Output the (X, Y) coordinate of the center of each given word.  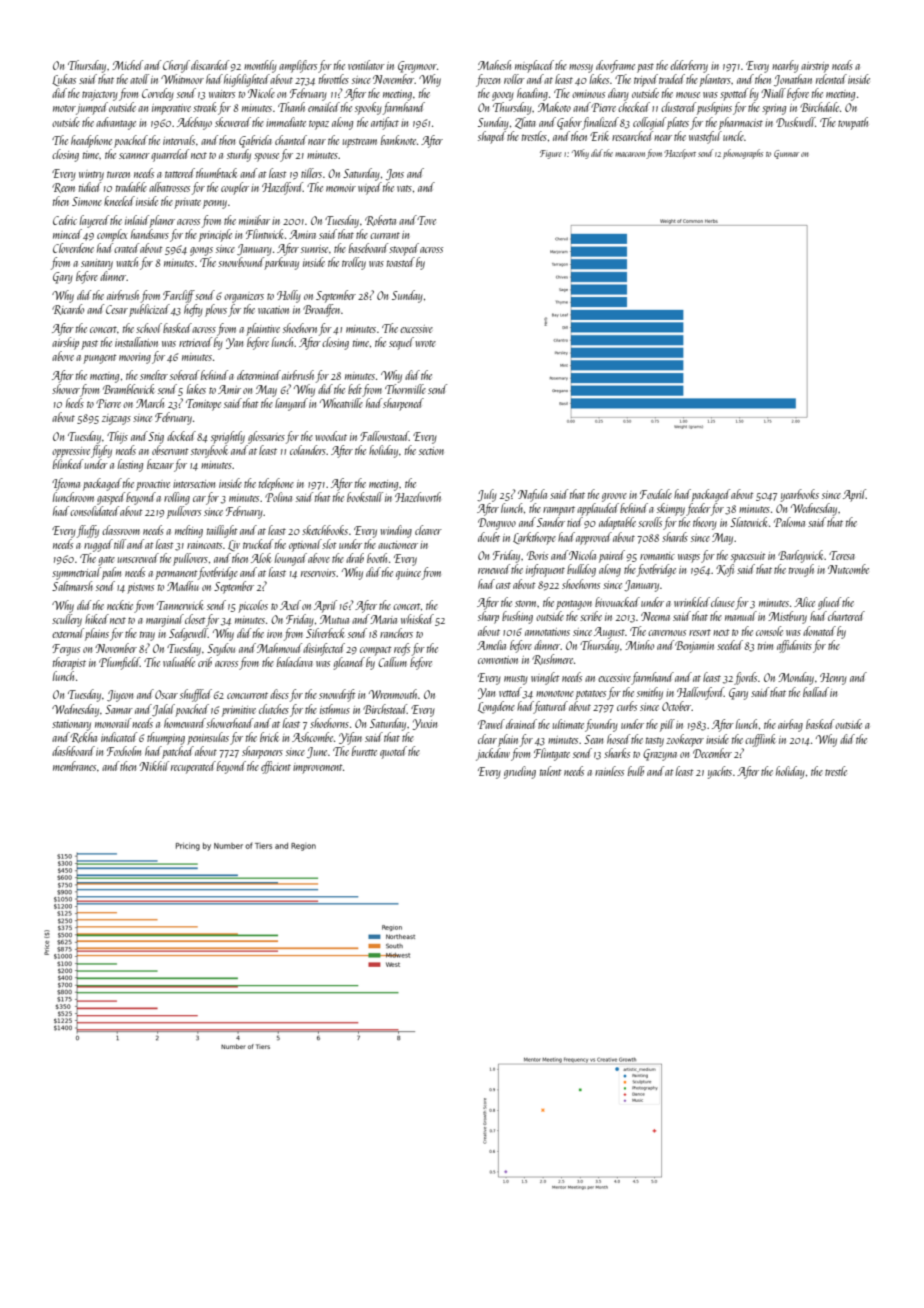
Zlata (525, 123)
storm (526, 603)
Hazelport (680, 154)
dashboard (73, 751)
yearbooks (800, 495)
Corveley (158, 94)
